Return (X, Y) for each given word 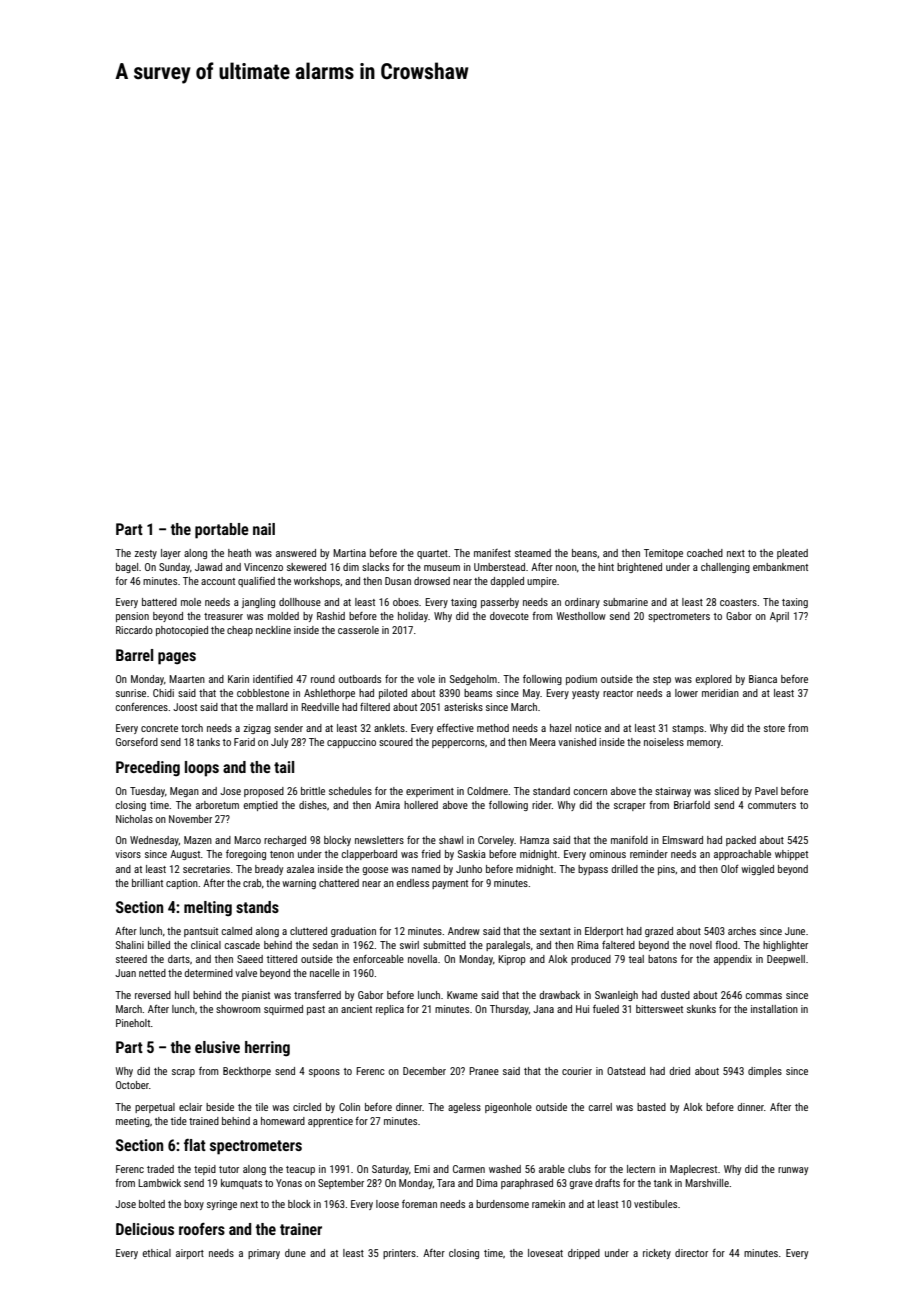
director (691, 1253)
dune (295, 1253)
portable (222, 531)
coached (705, 553)
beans (584, 553)
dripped (584, 1254)
